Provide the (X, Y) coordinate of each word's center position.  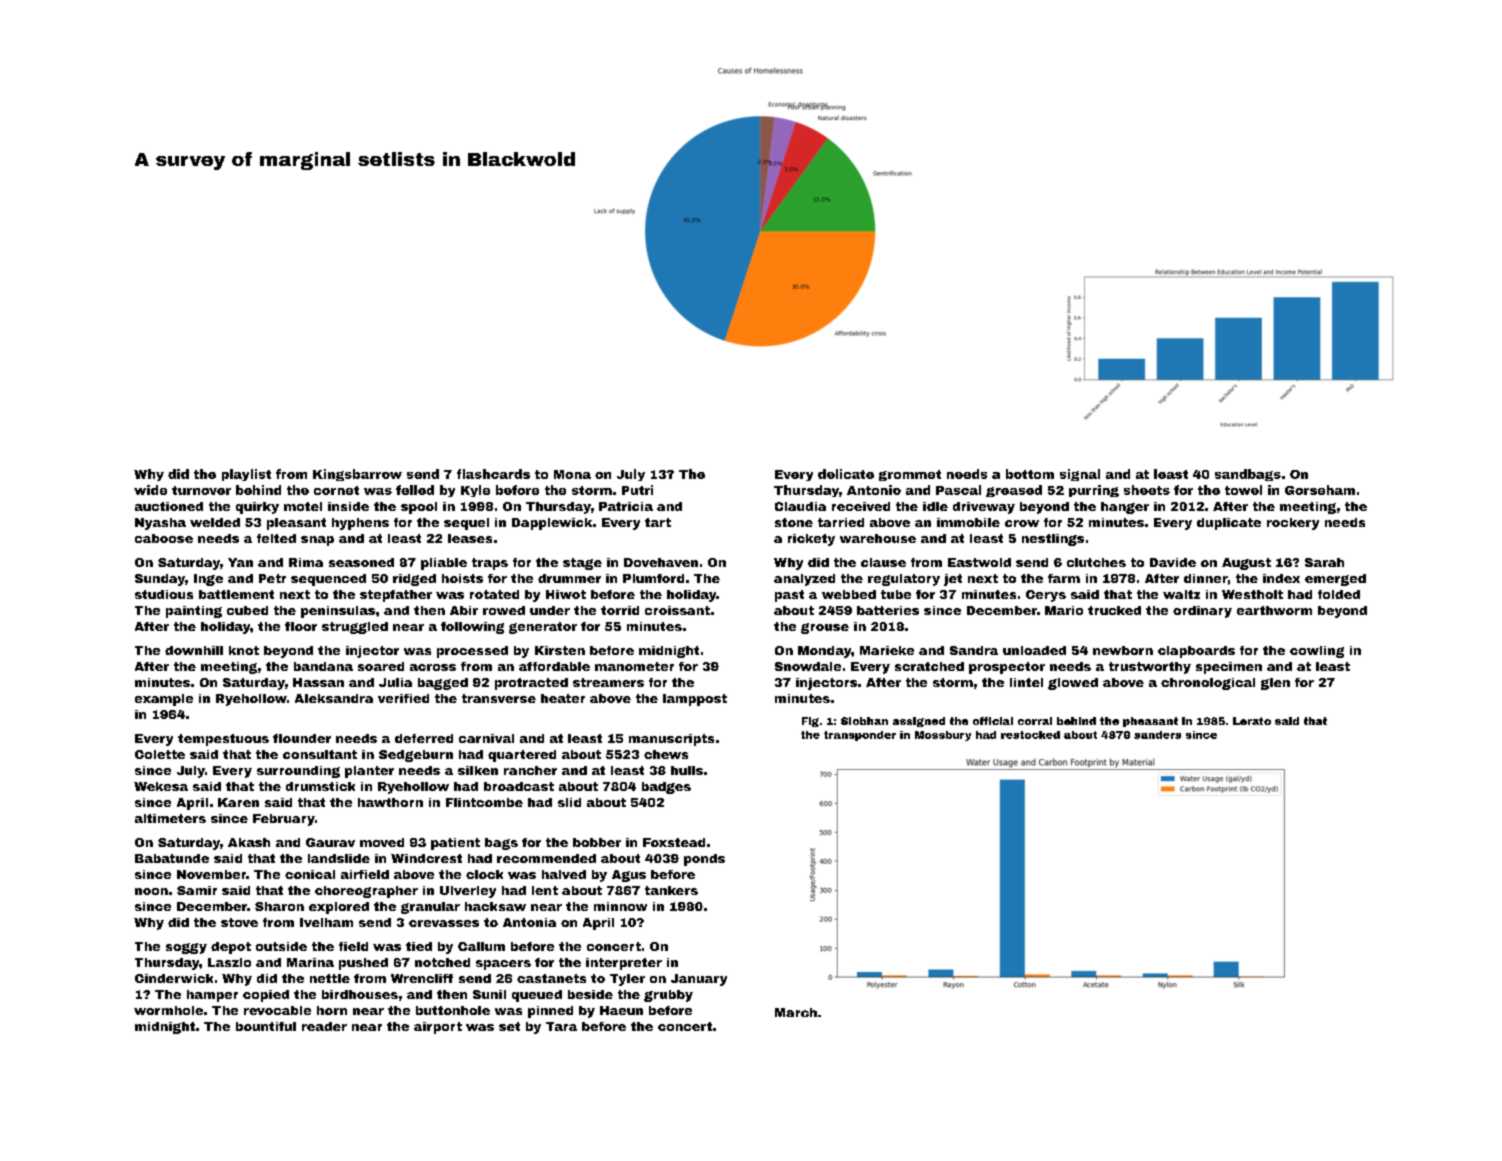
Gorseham (1320, 490)
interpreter (624, 964)
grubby (668, 996)
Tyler (627, 980)
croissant (677, 610)
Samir (197, 890)
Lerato (1252, 721)
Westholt (1252, 594)
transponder (860, 736)
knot (244, 650)
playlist (246, 475)
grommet (910, 475)
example (164, 700)
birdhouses (360, 994)
